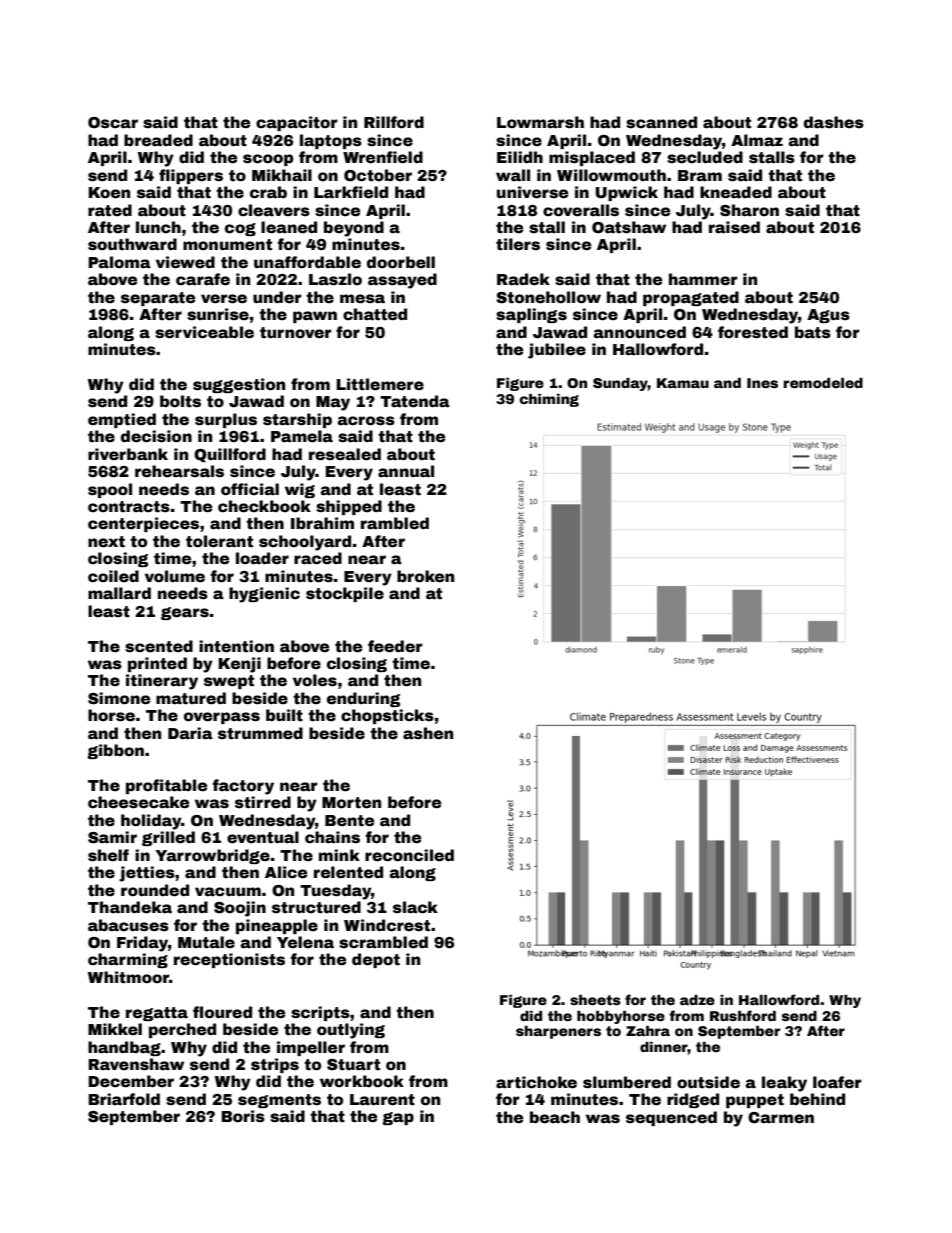  What do you see at coordinates (837, 1082) in the screenshot?
I see `loafer` at bounding box center [837, 1082].
